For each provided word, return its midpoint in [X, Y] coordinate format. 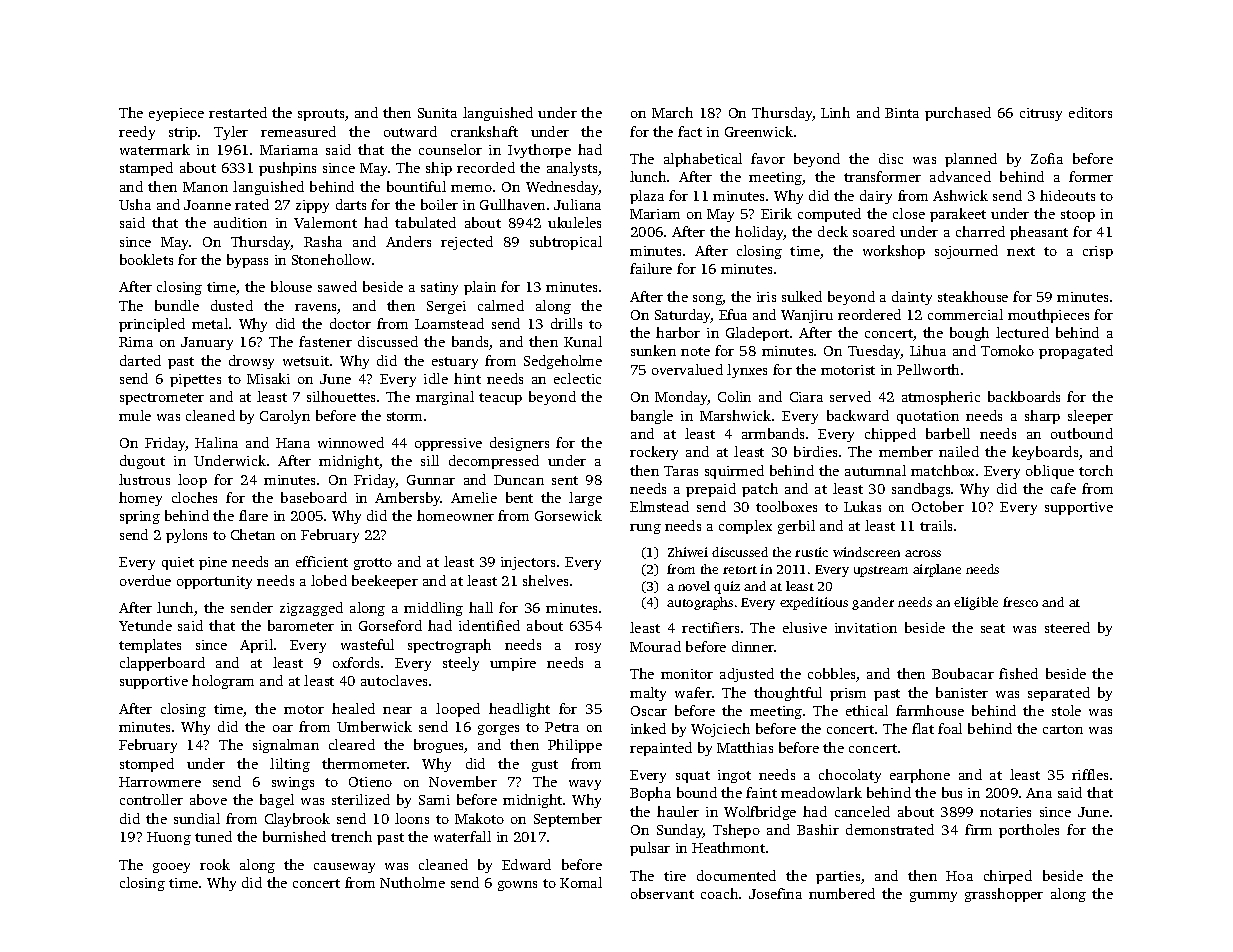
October [938, 506]
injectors [528, 563]
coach [719, 893]
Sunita [437, 113]
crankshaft [484, 131]
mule [135, 415]
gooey [171, 868]
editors [1090, 112]
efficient [322, 561]
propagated [1076, 352]
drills [566, 323]
